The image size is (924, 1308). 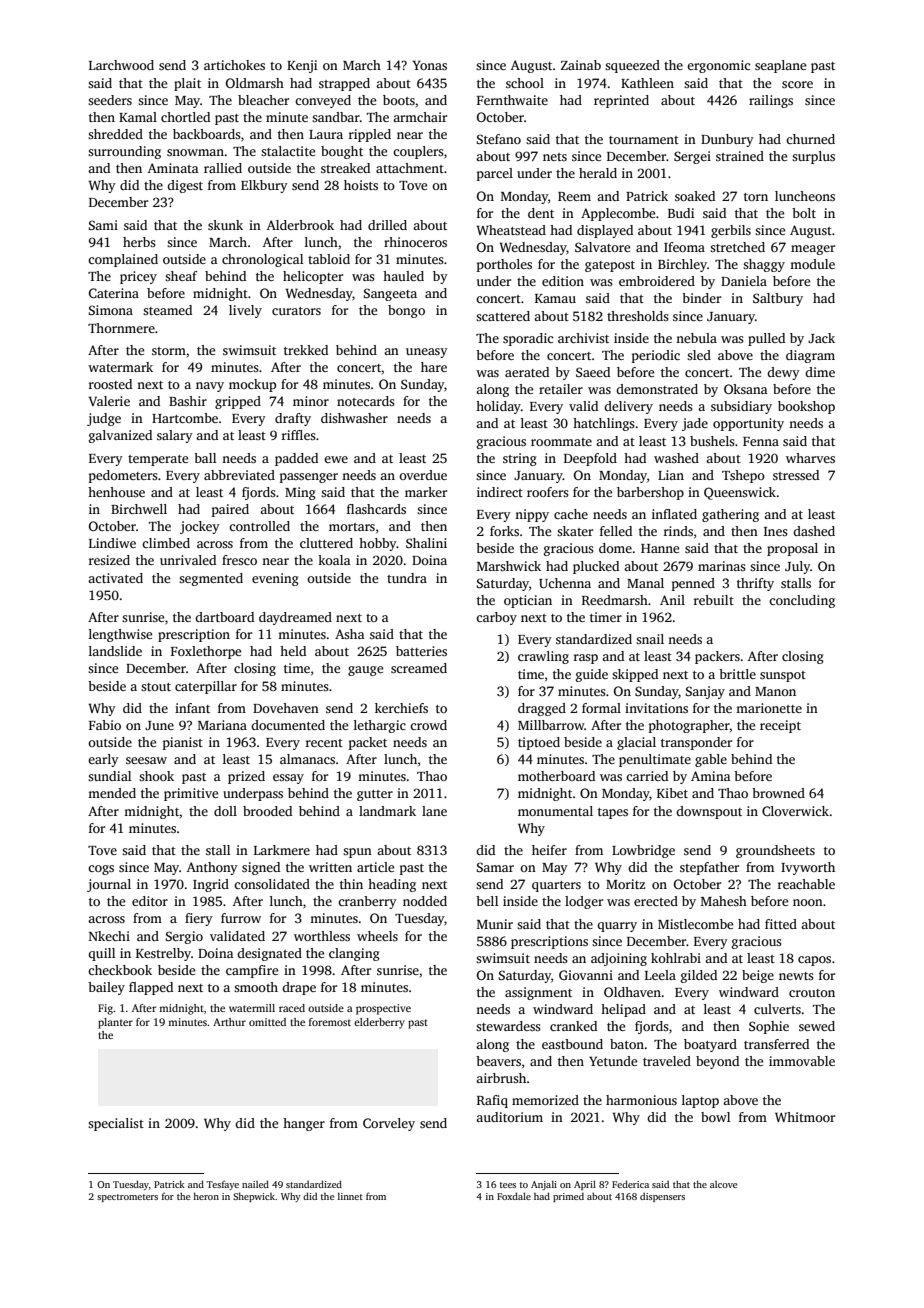 I want to click on controlled, so click(x=259, y=526).
